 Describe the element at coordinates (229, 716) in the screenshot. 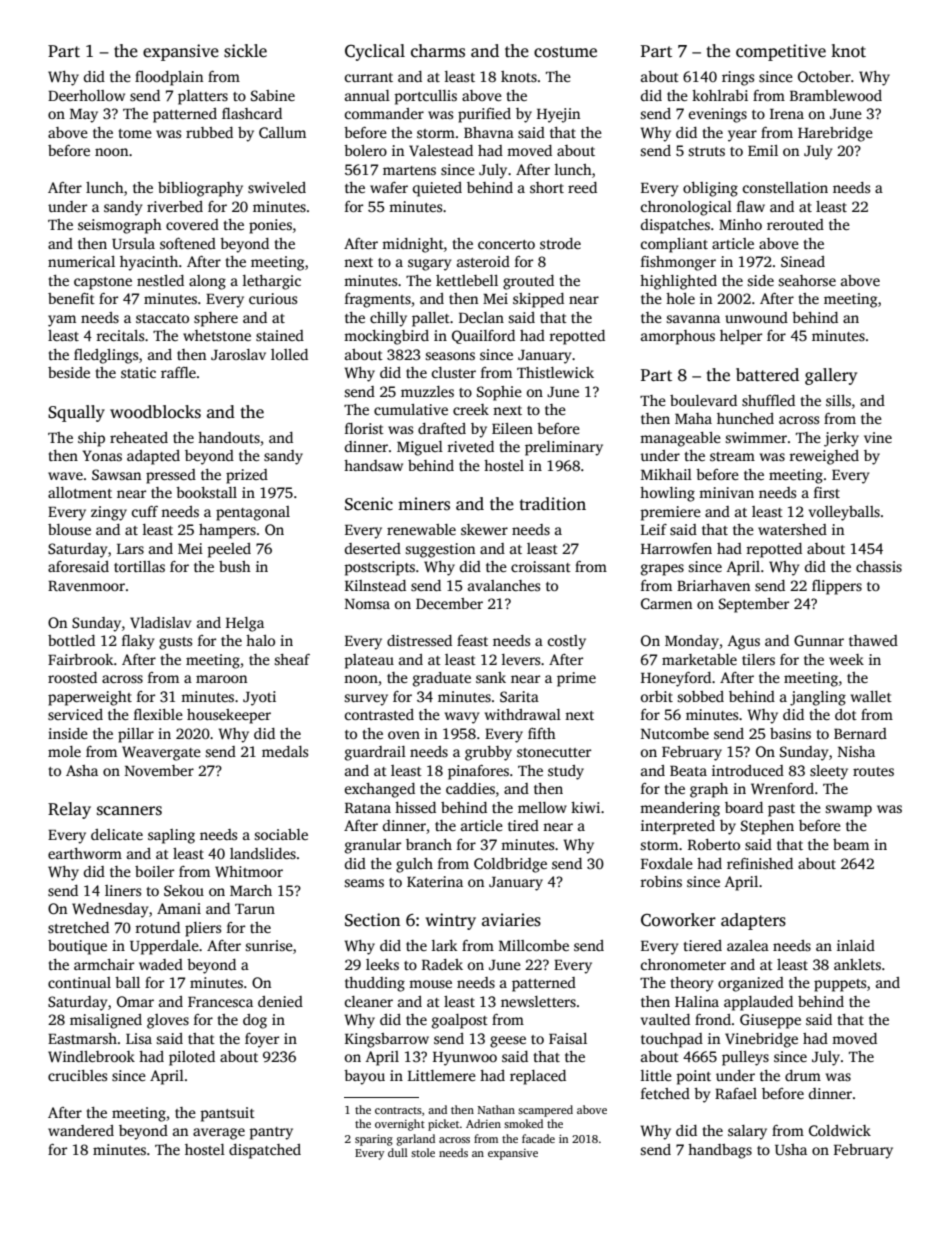

I see `housekeeper` at that location.
